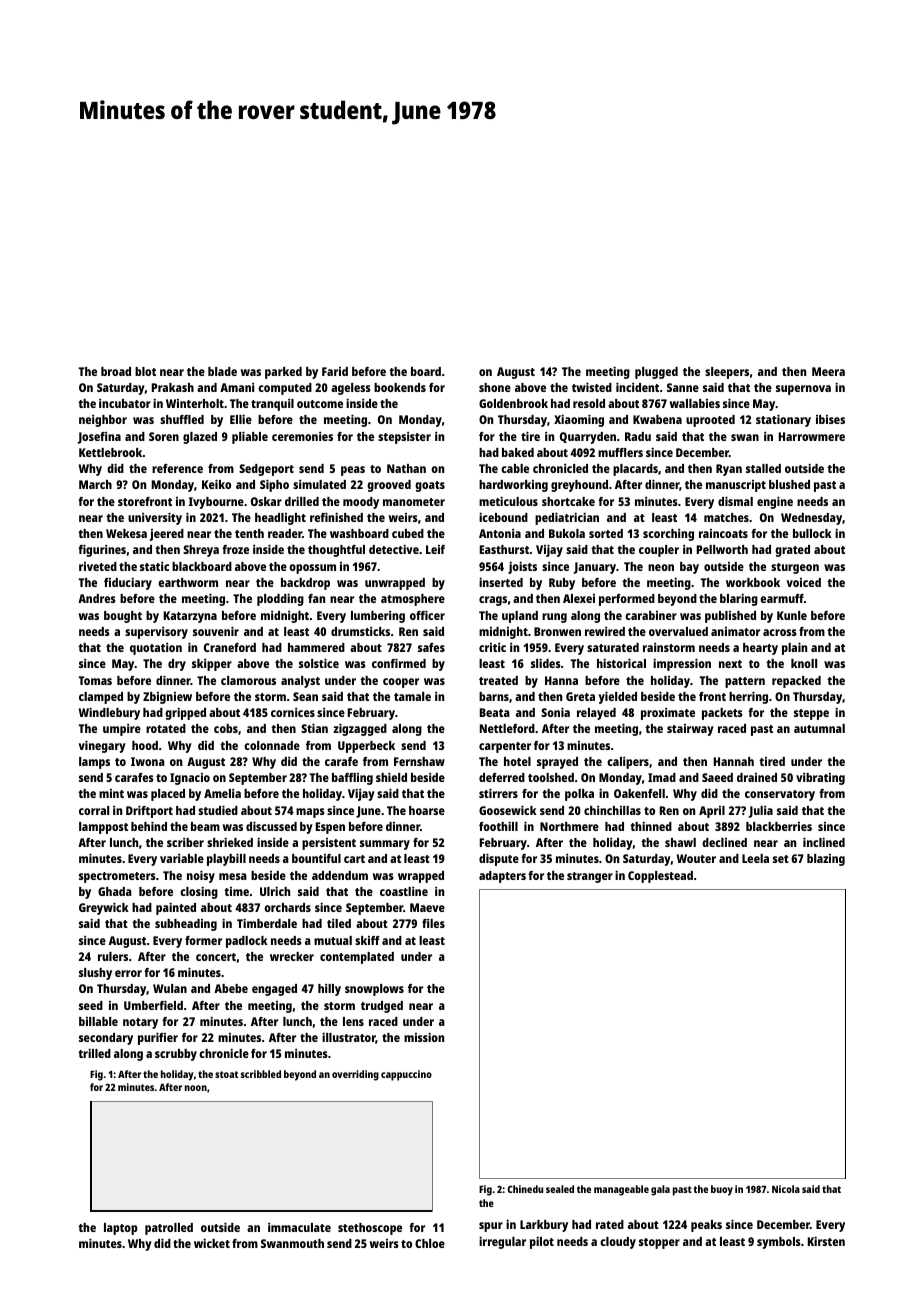 This screenshot has width=924, height=1308. Describe the element at coordinates (94, 763) in the screenshot. I see `lamps` at that location.
